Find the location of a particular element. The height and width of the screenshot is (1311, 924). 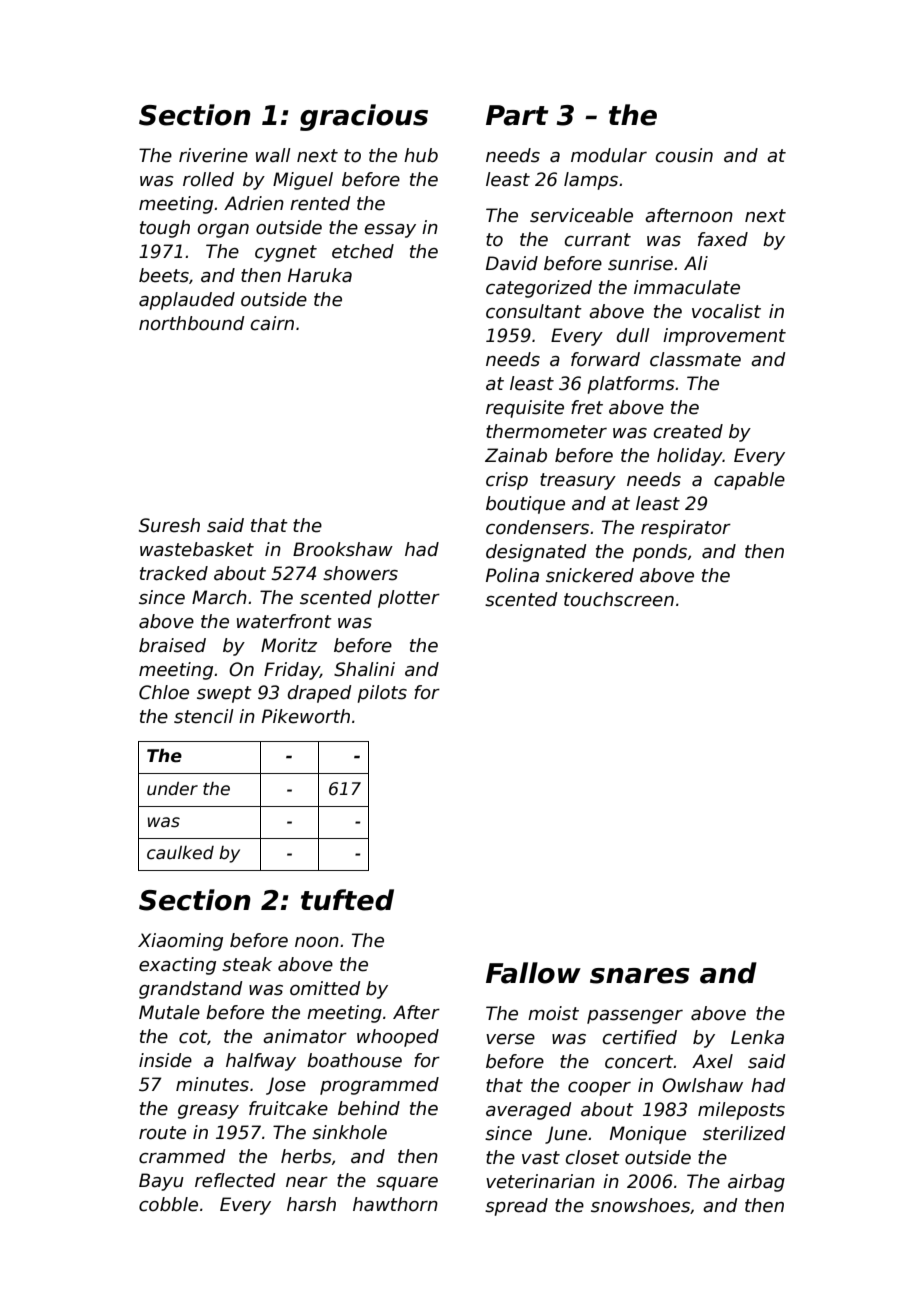

snares is located at coordinates (640, 976).
